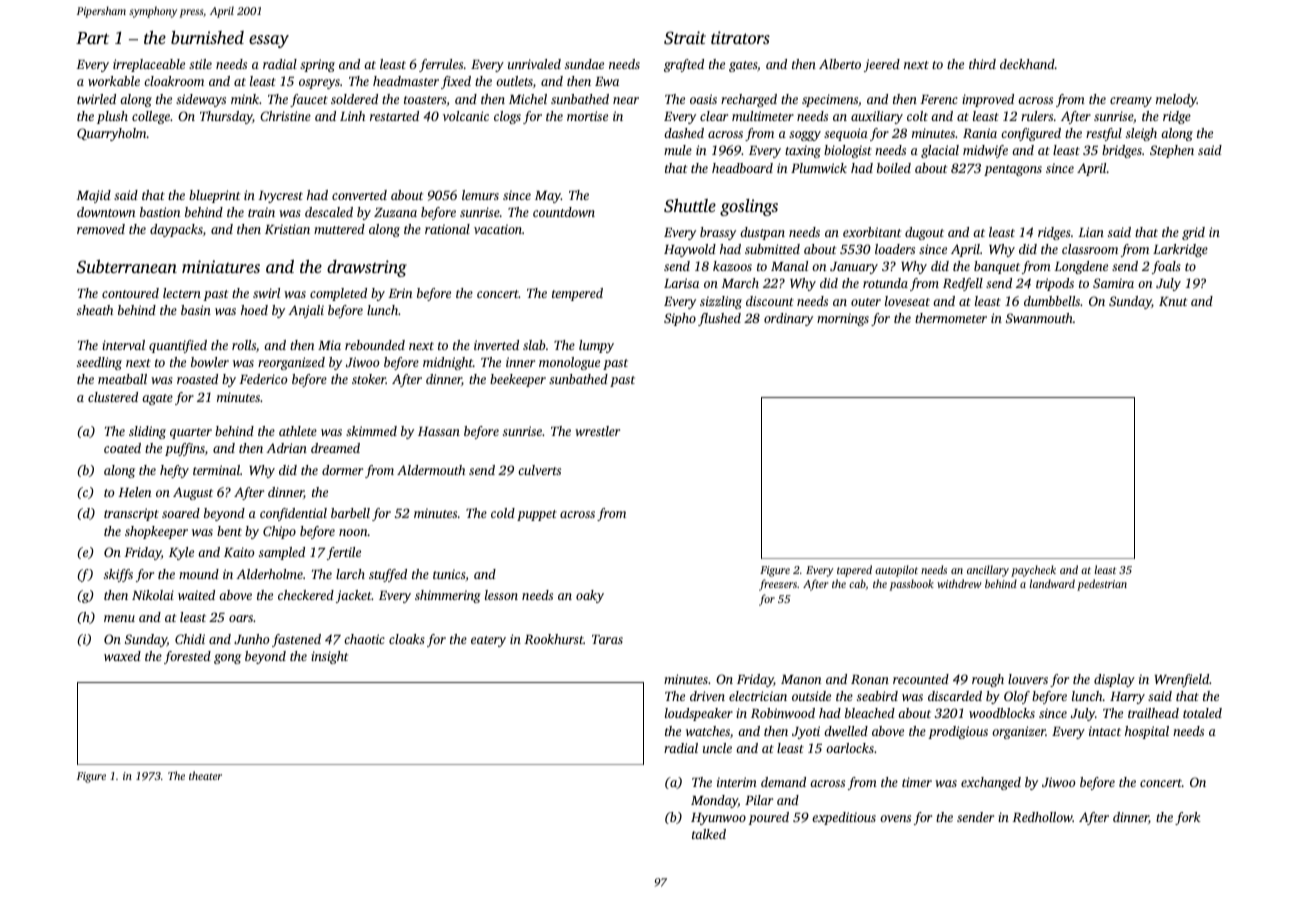 Image resolution: width=1308 pixels, height=924 pixels. I want to click on Hassan, so click(439, 431).
